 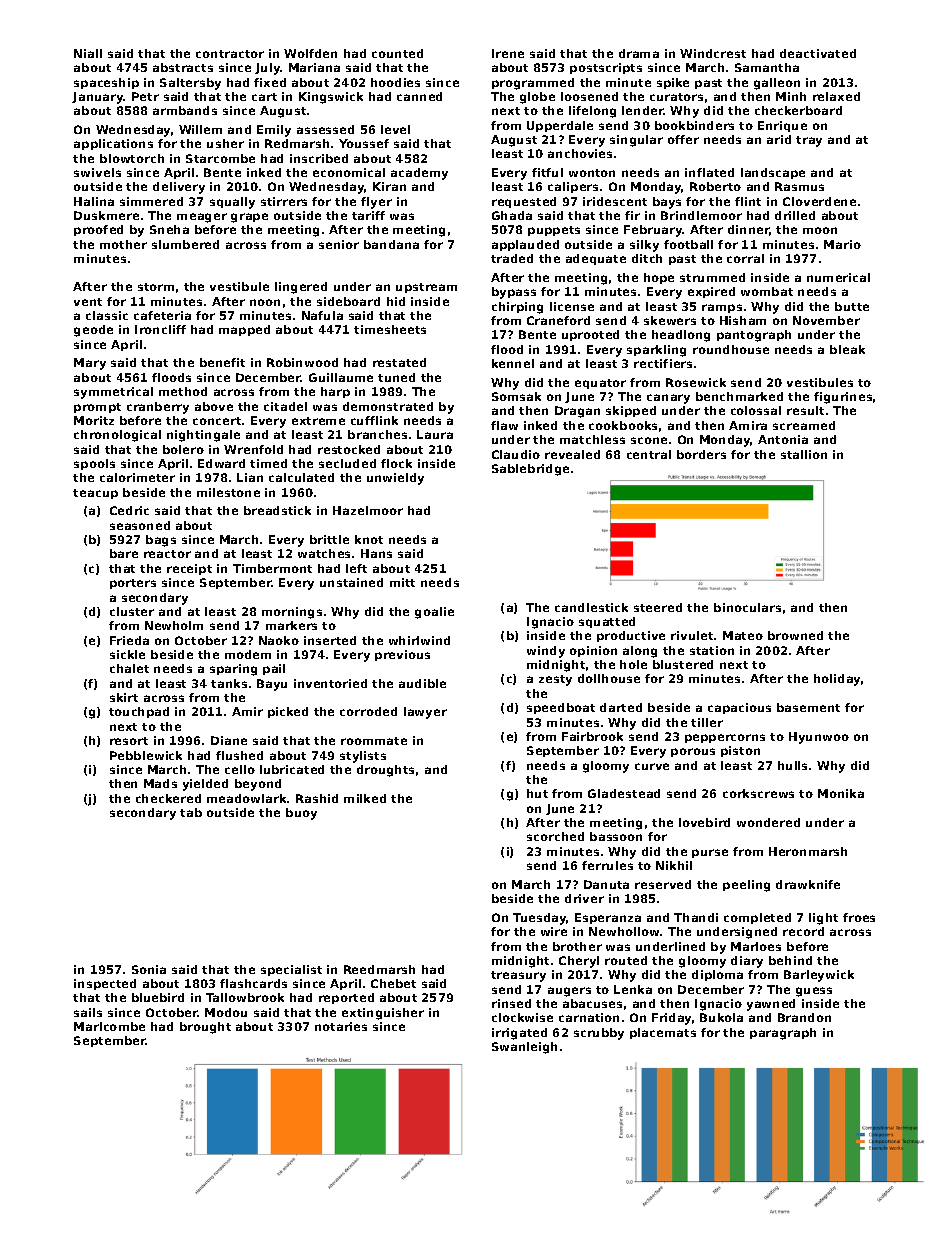 I want to click on benchmarked, so click(x=739, y=396).
